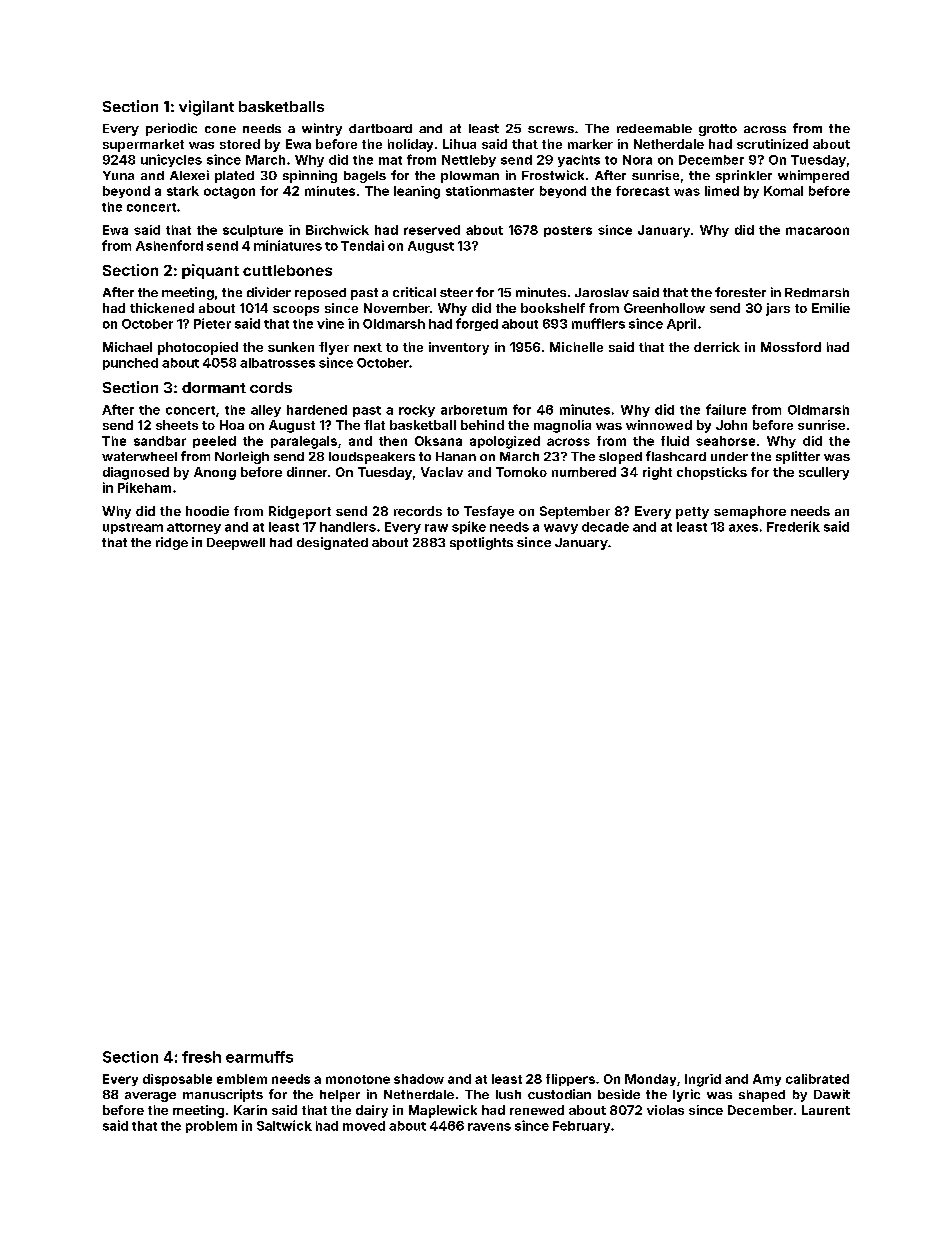 Image resolution: width=952 pixels, height=1233 pixels. Describe the element at coordinates (481, 543) in the screenshot. I see `spotlights` at that location.
